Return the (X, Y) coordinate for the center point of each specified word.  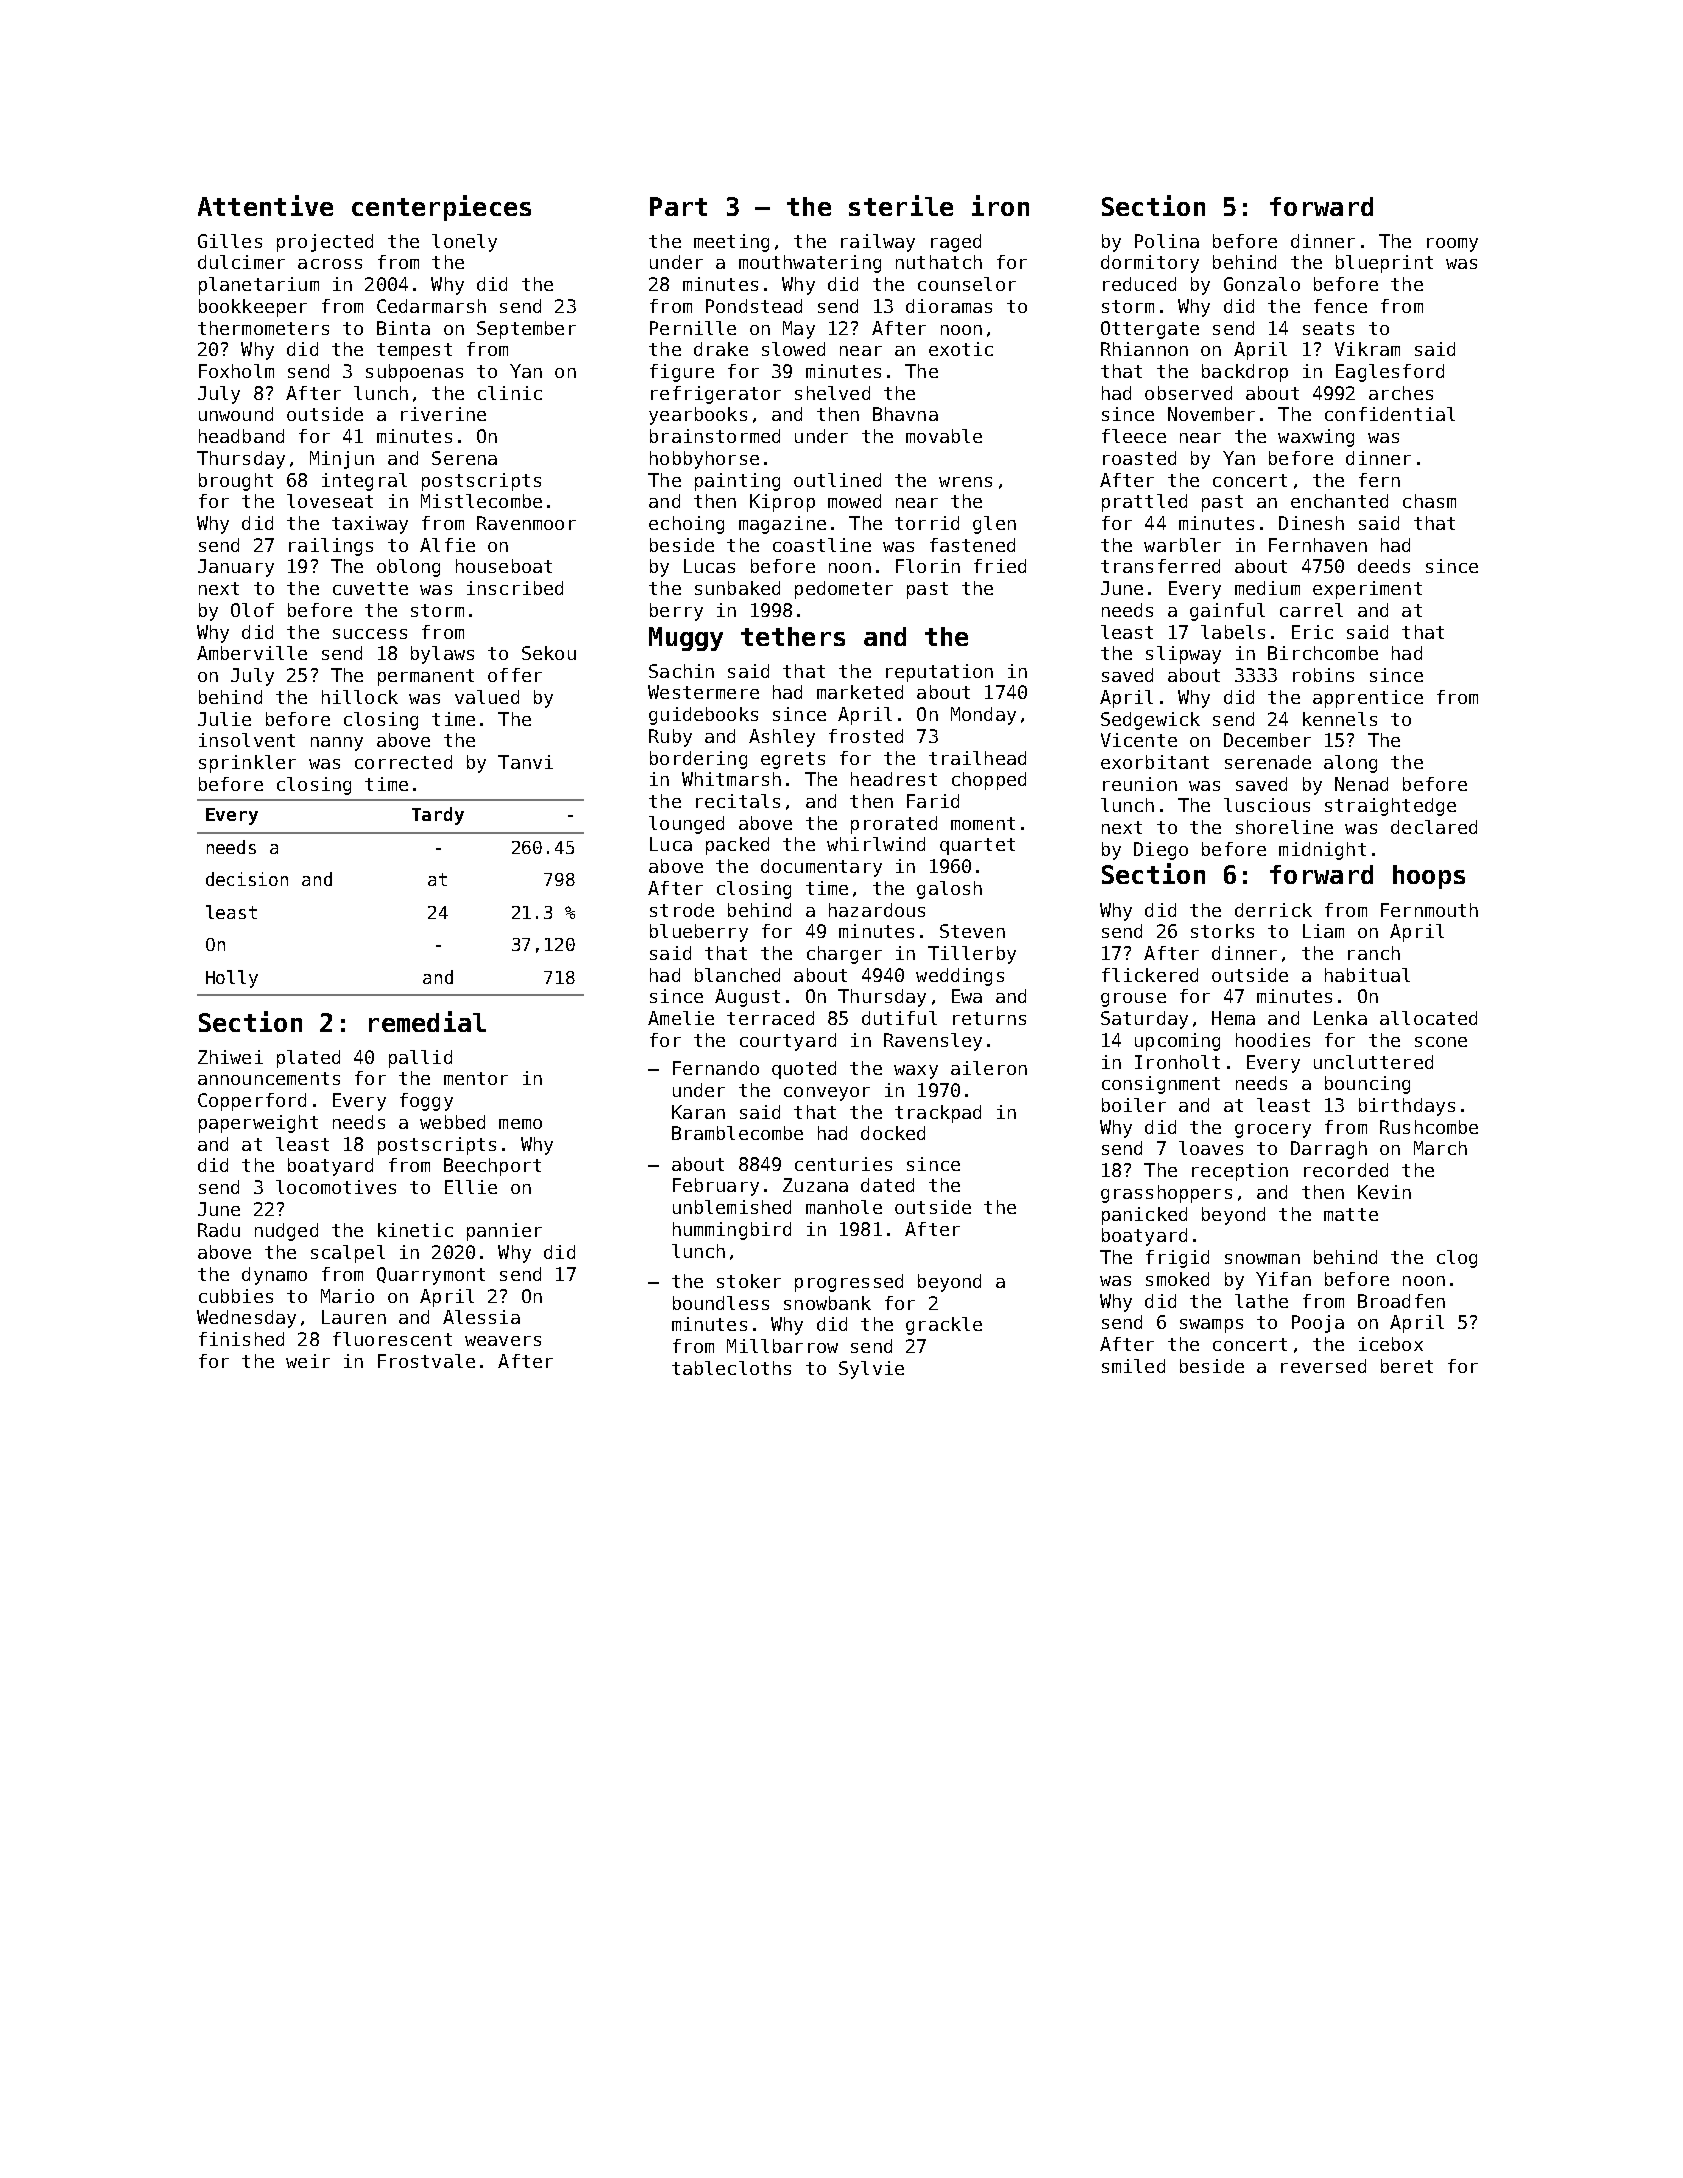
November (1211, 414)
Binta (403, 328)
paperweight (258, 1124)
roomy (1452, 245)
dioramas (949, 306)
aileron (989, 1068)
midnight (1322, 851)
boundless (721, 1303)
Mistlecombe (481, 501)
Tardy (438, 816)
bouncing (1367, 1085)
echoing (686, 525)
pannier (504, 1232)
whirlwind (876, 844)
